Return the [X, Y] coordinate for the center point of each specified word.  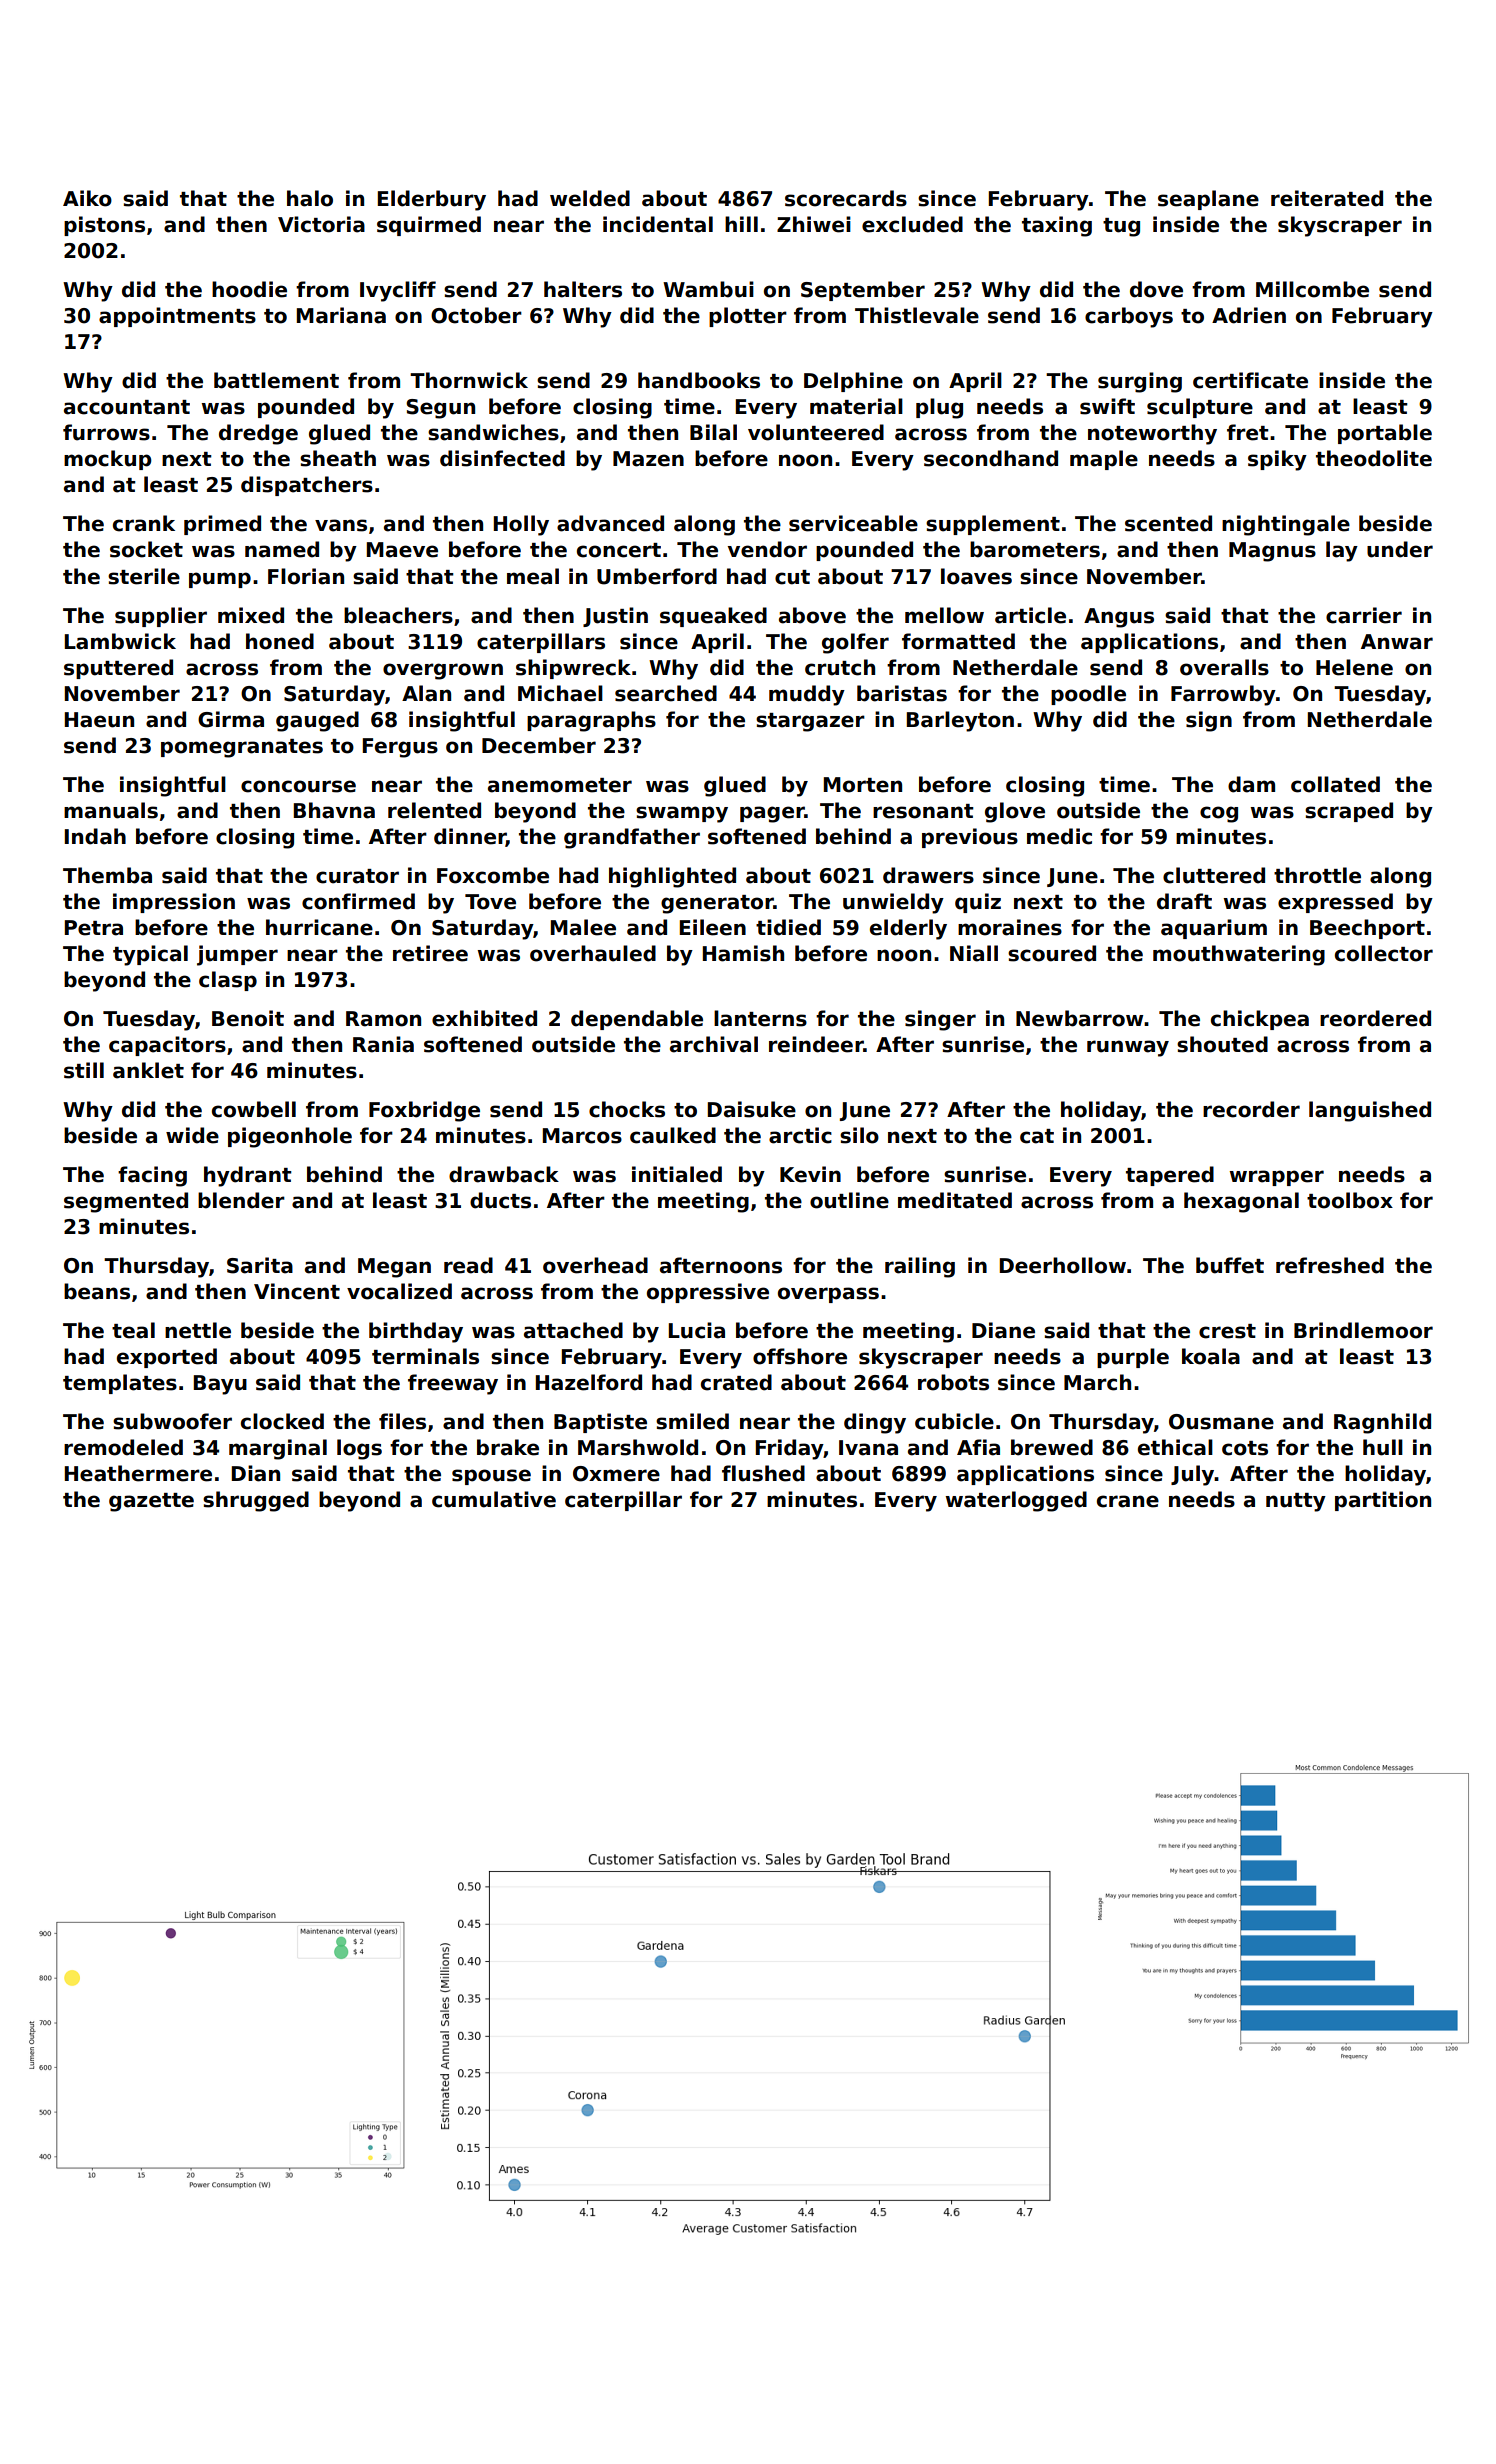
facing [152, 1176]
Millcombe [1312, 289]
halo [310, 198]
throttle [1317, 875]
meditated [955, 1200]
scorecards [846, 198]
